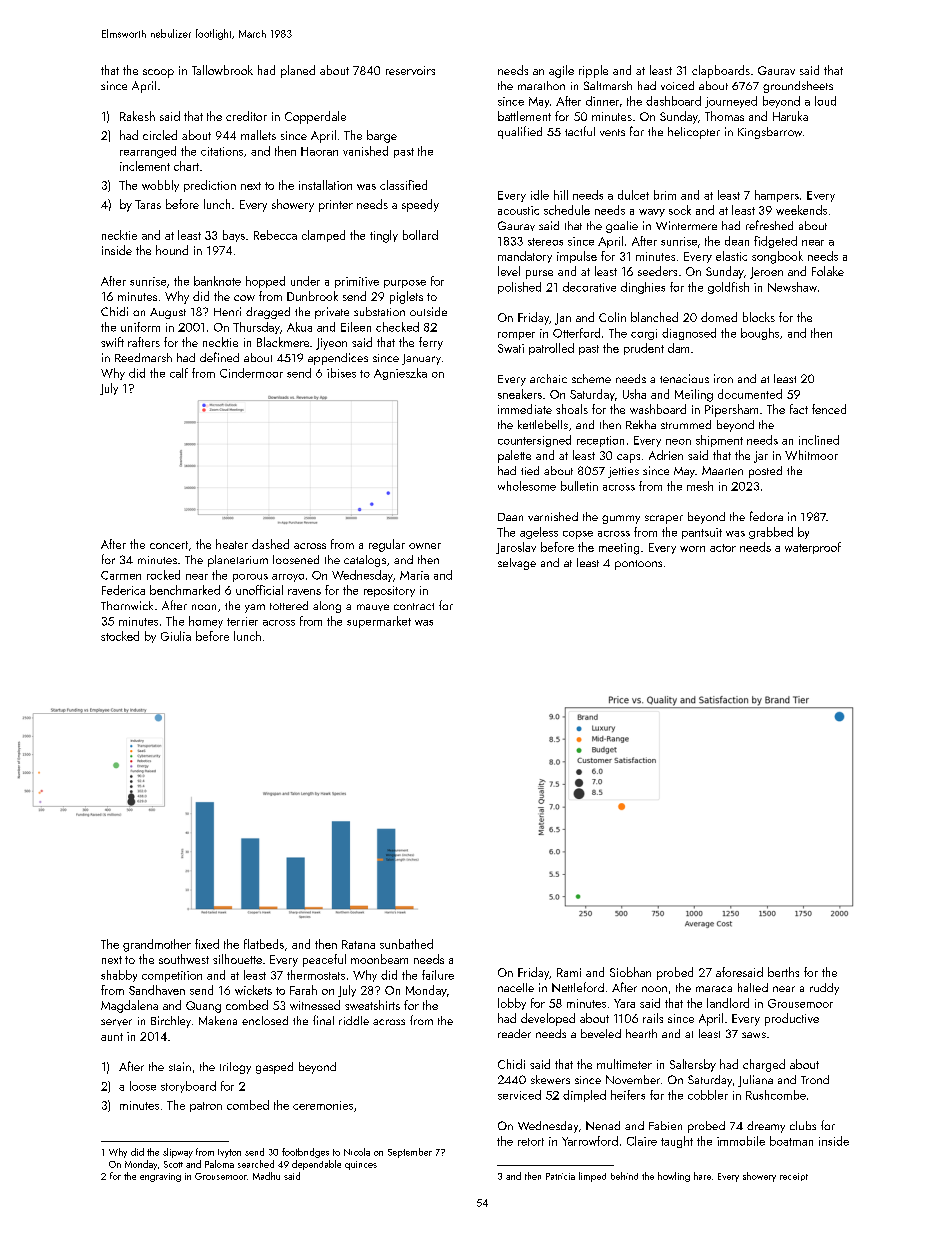 Image resolution: width=952 pixels, height=1233 pixels. Describe the element at coordinates (410, 70) in the screenshot. I see `reservoirs` at that location.
